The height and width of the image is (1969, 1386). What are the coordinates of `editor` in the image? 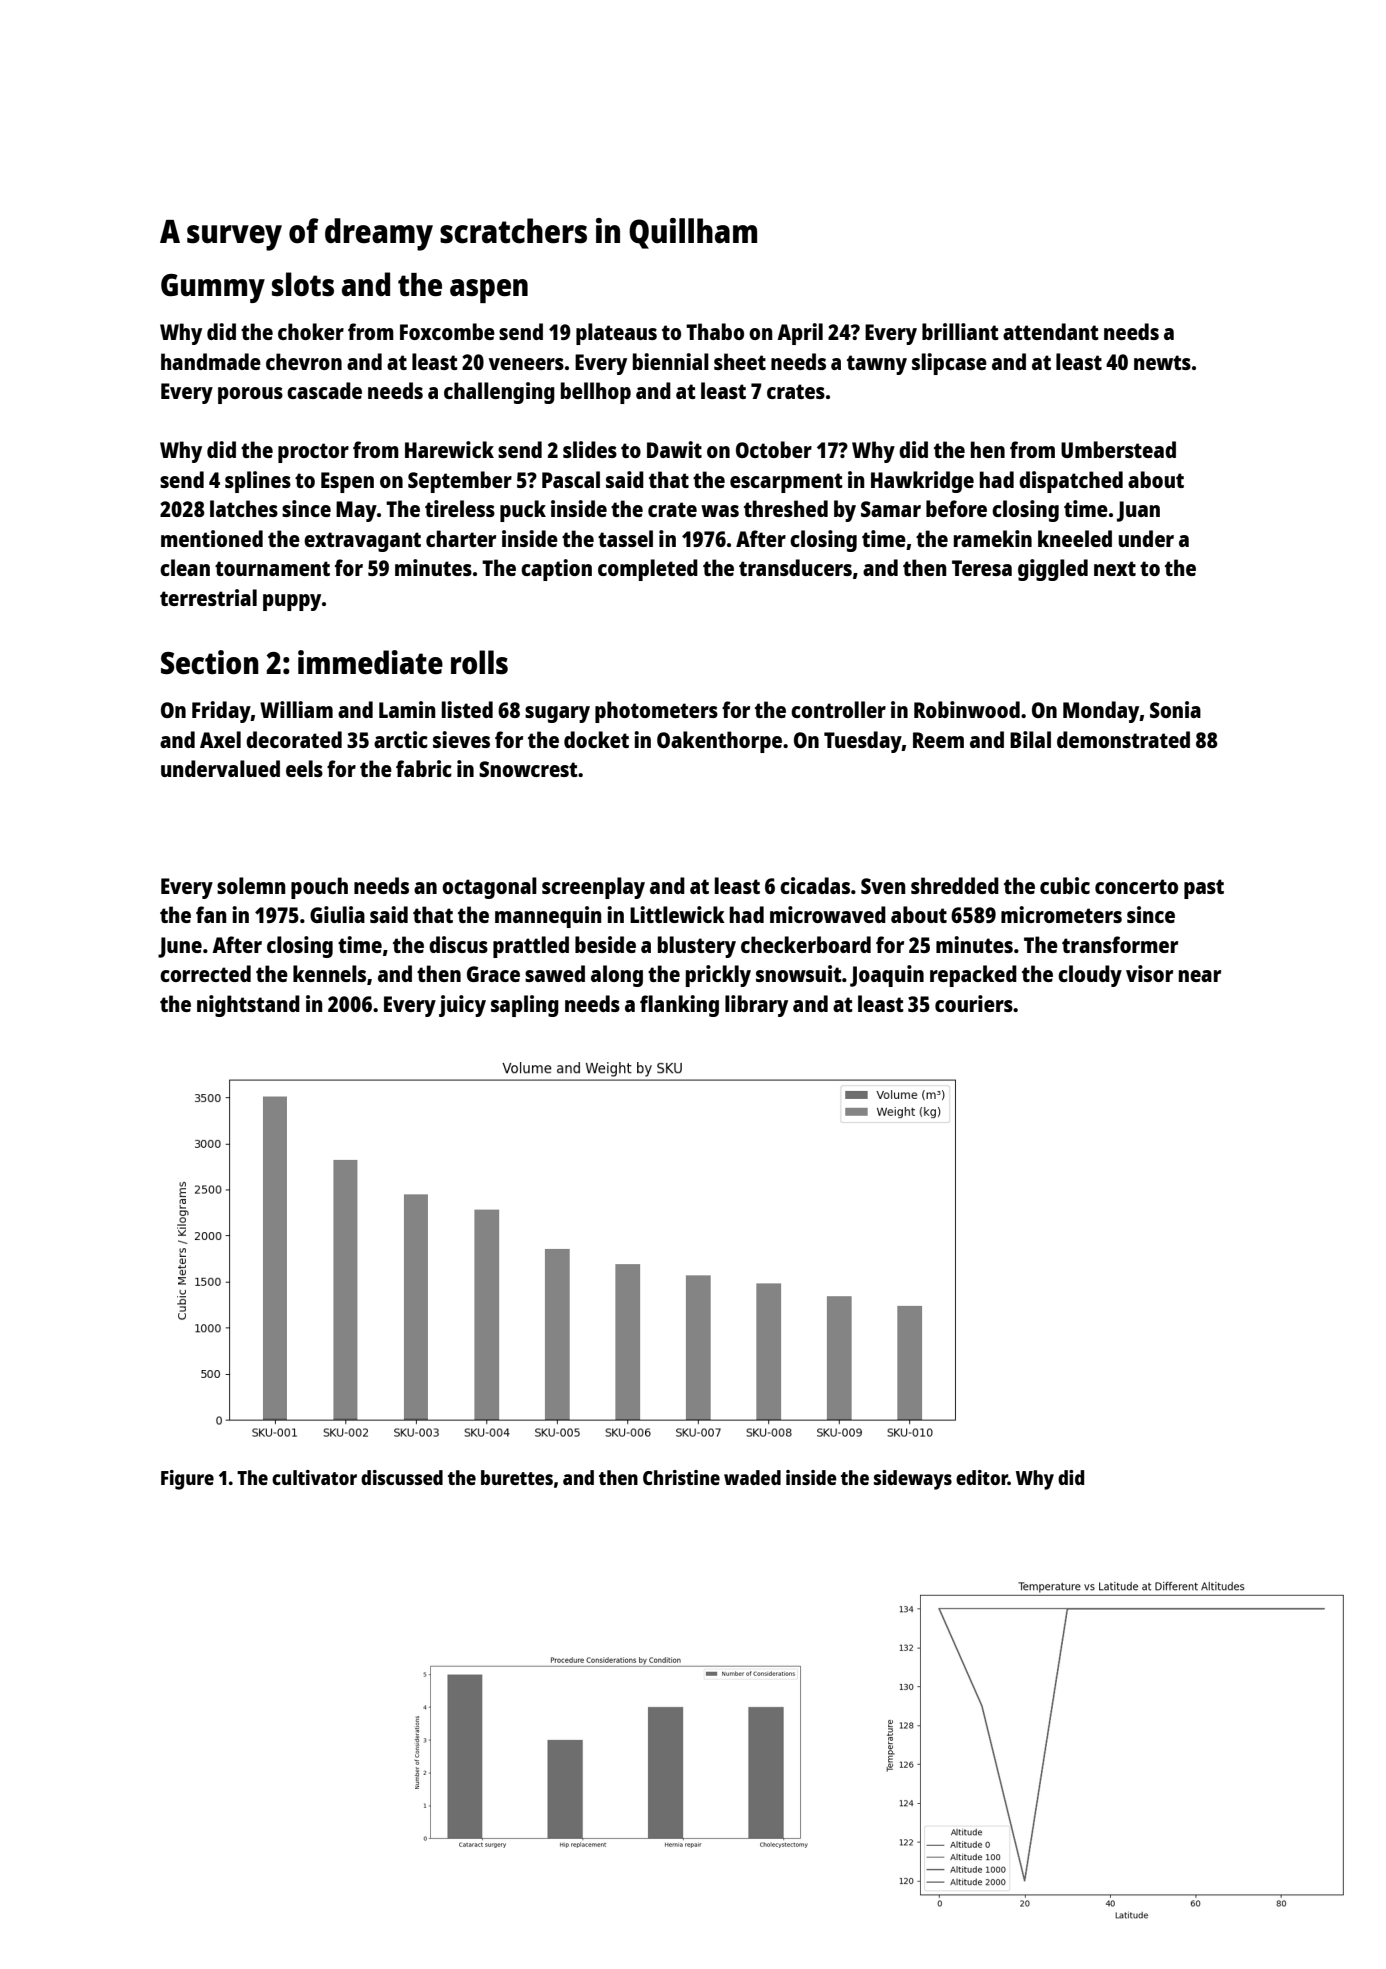 It's located at (982, 1477).
